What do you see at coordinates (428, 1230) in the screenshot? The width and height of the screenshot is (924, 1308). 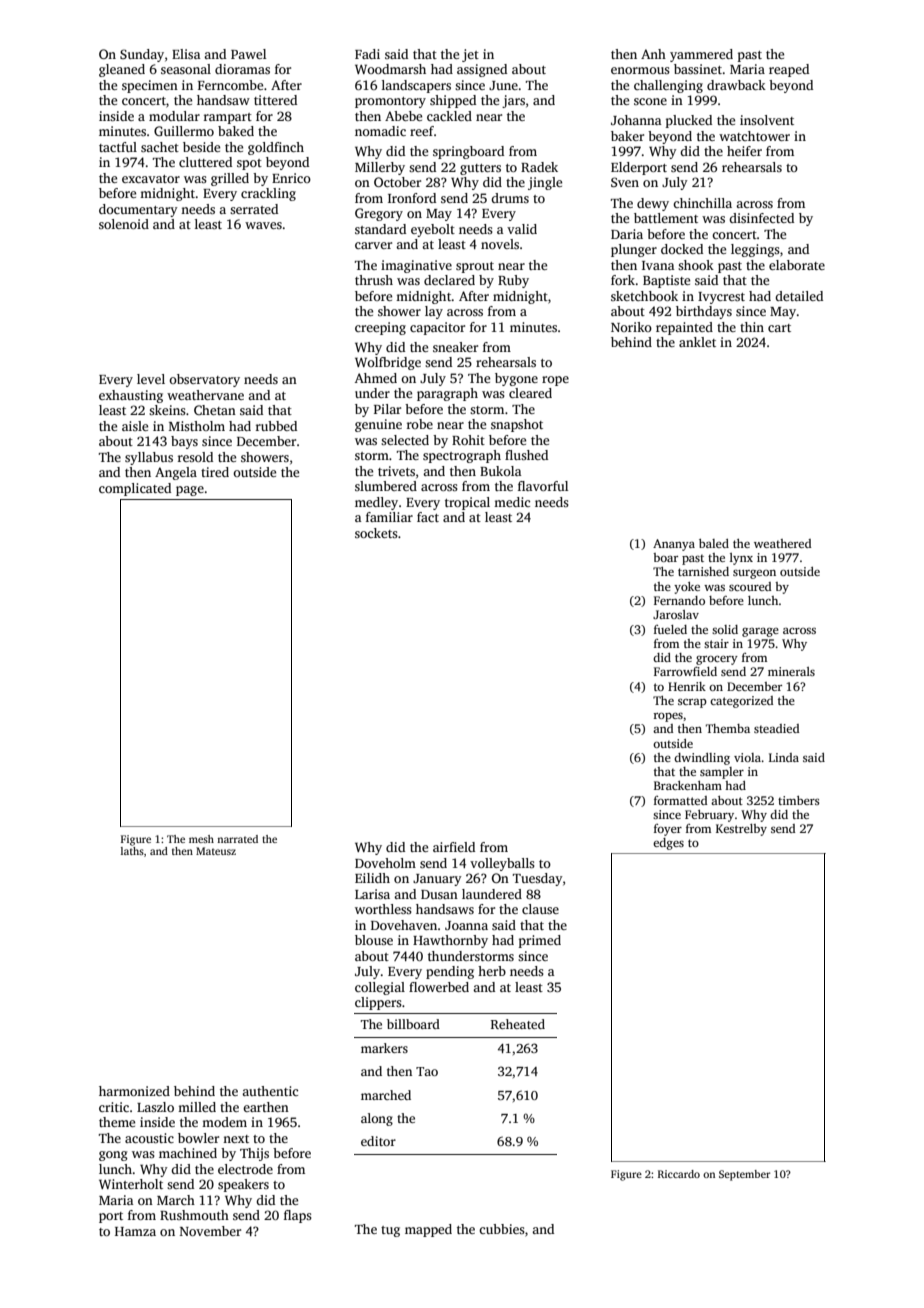 I see `mapped` at bounding box center [428, 1230].
